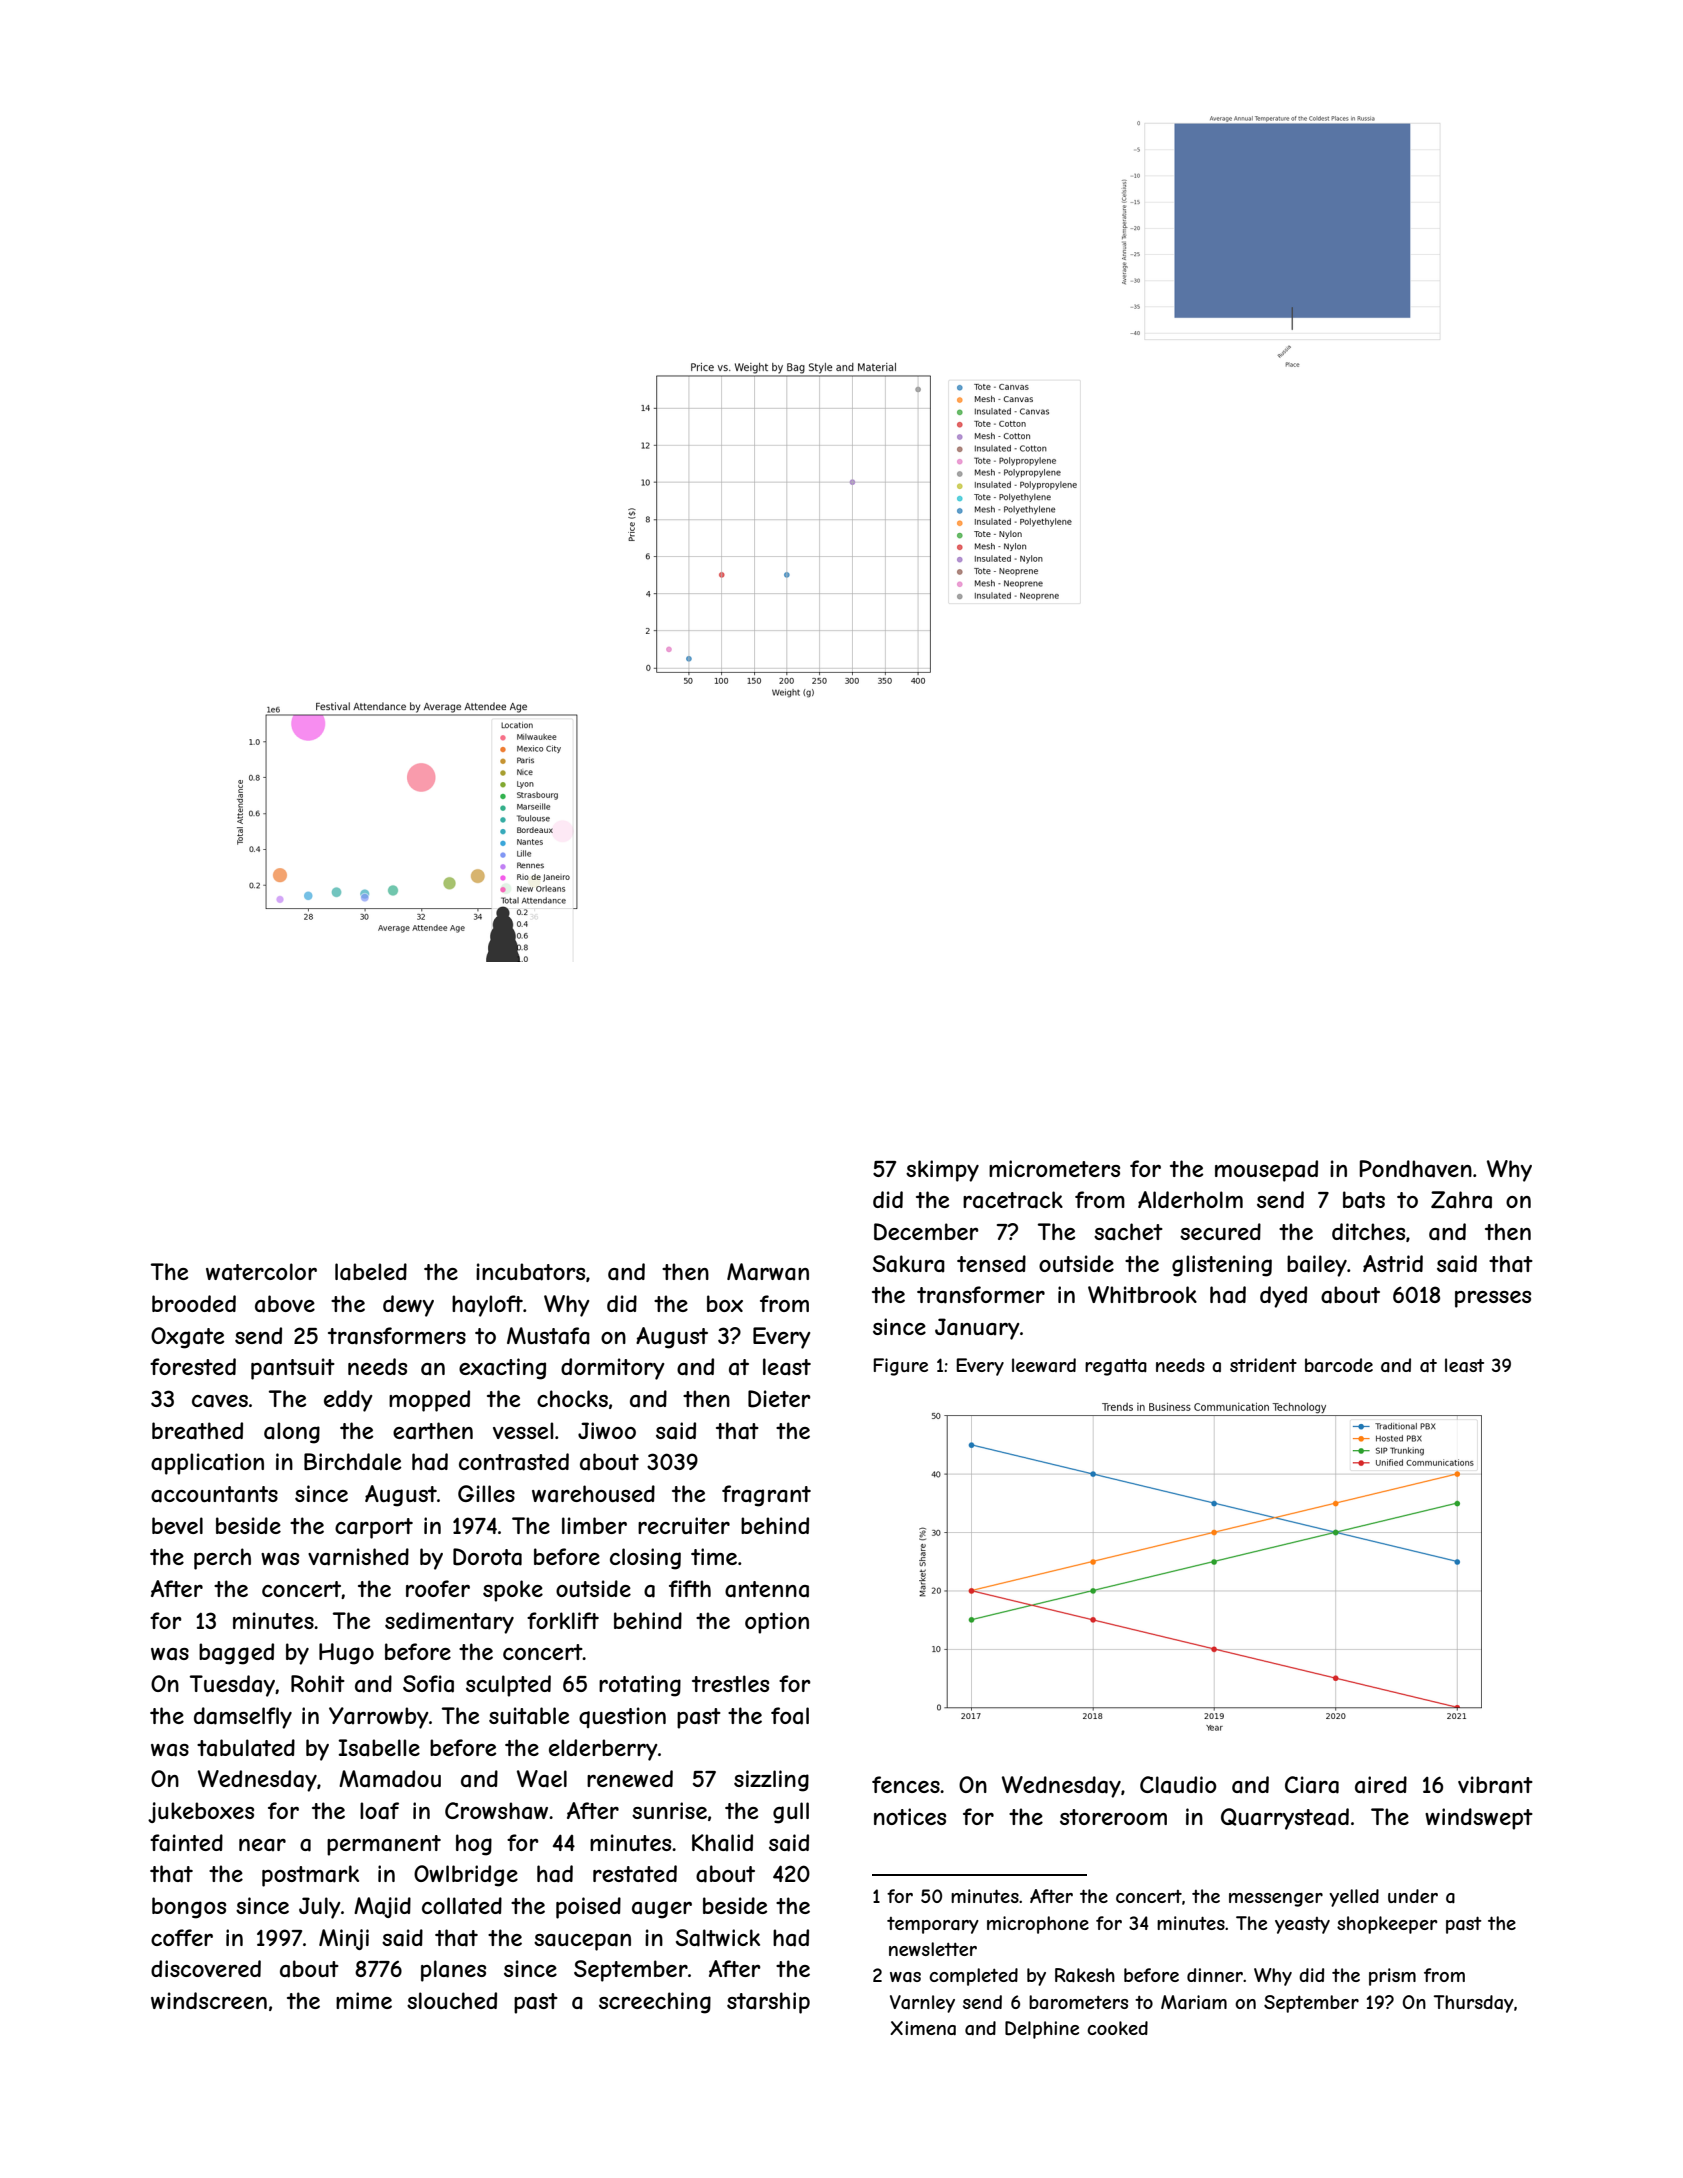 The height and width of the document is (2178, 1683). Describe the element at coordinates (344, 1939) in the document. I see `Minji` at that location.
